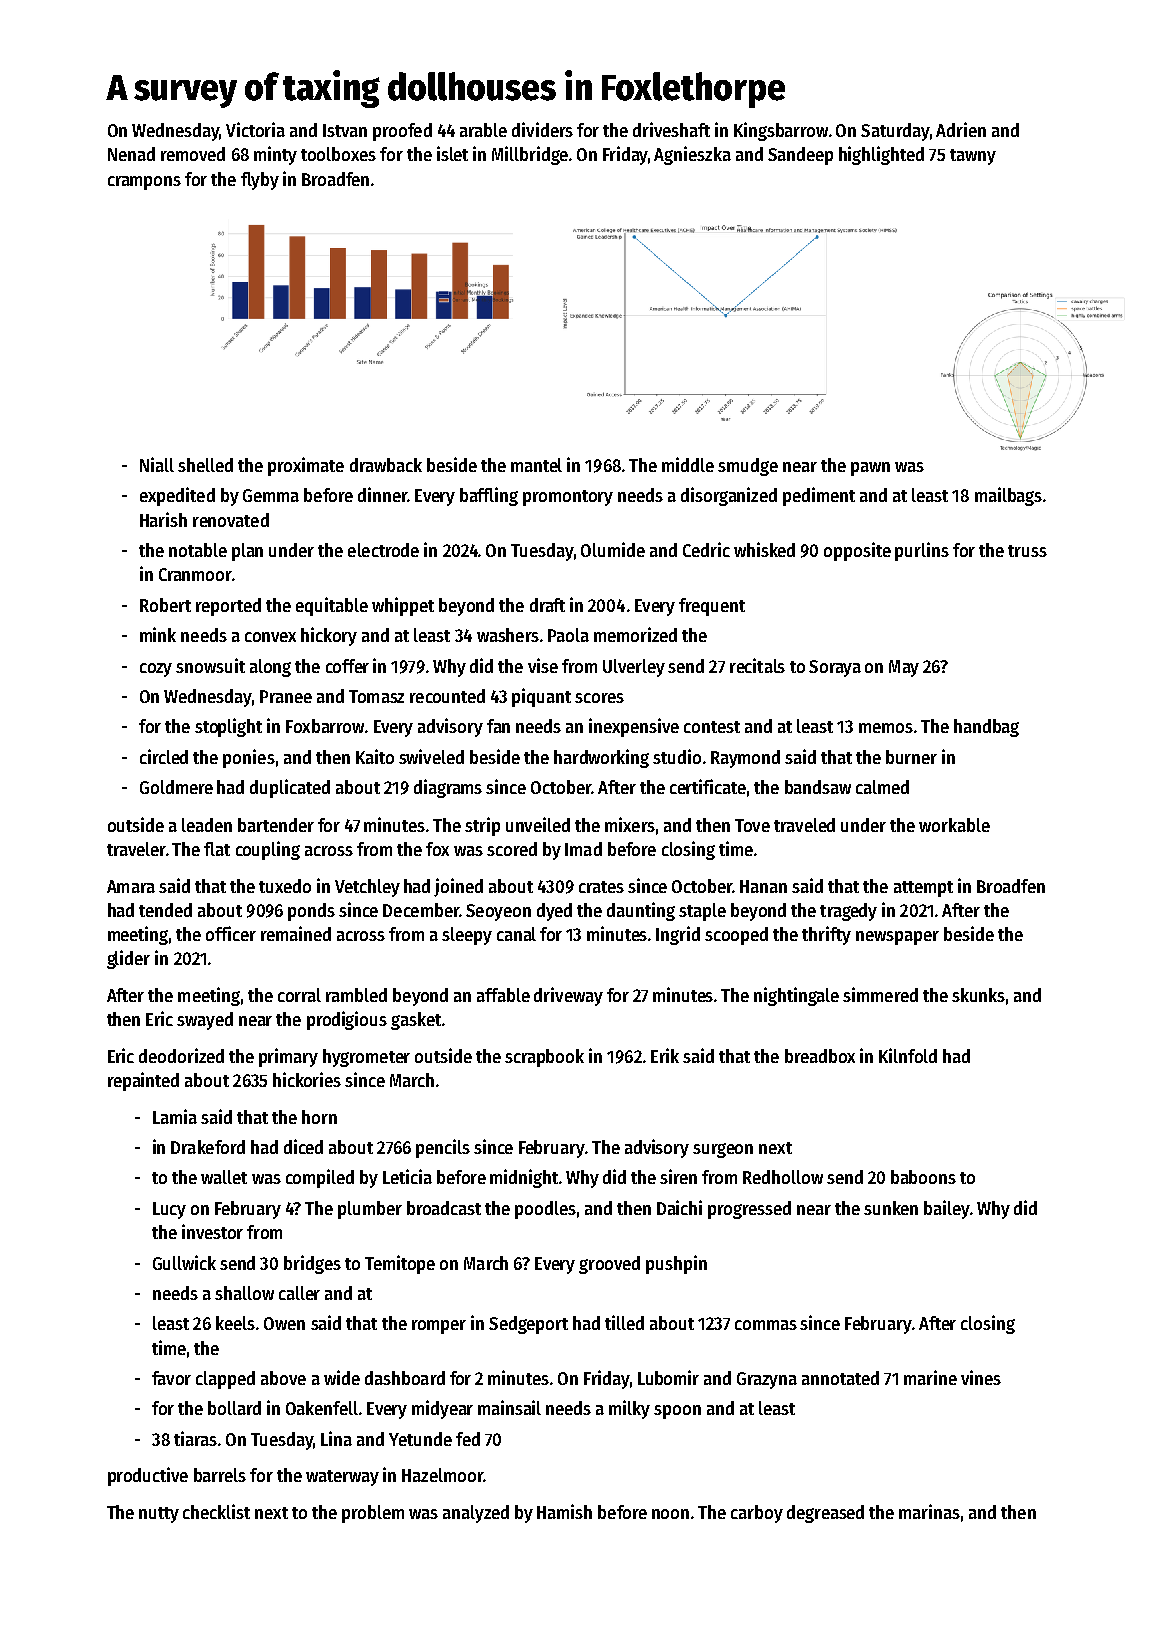 This screenshot has width=1154, height=1633. Describe the element at coordinates (564, 1511) in the screenshot. I see `Hamish` at that location.
